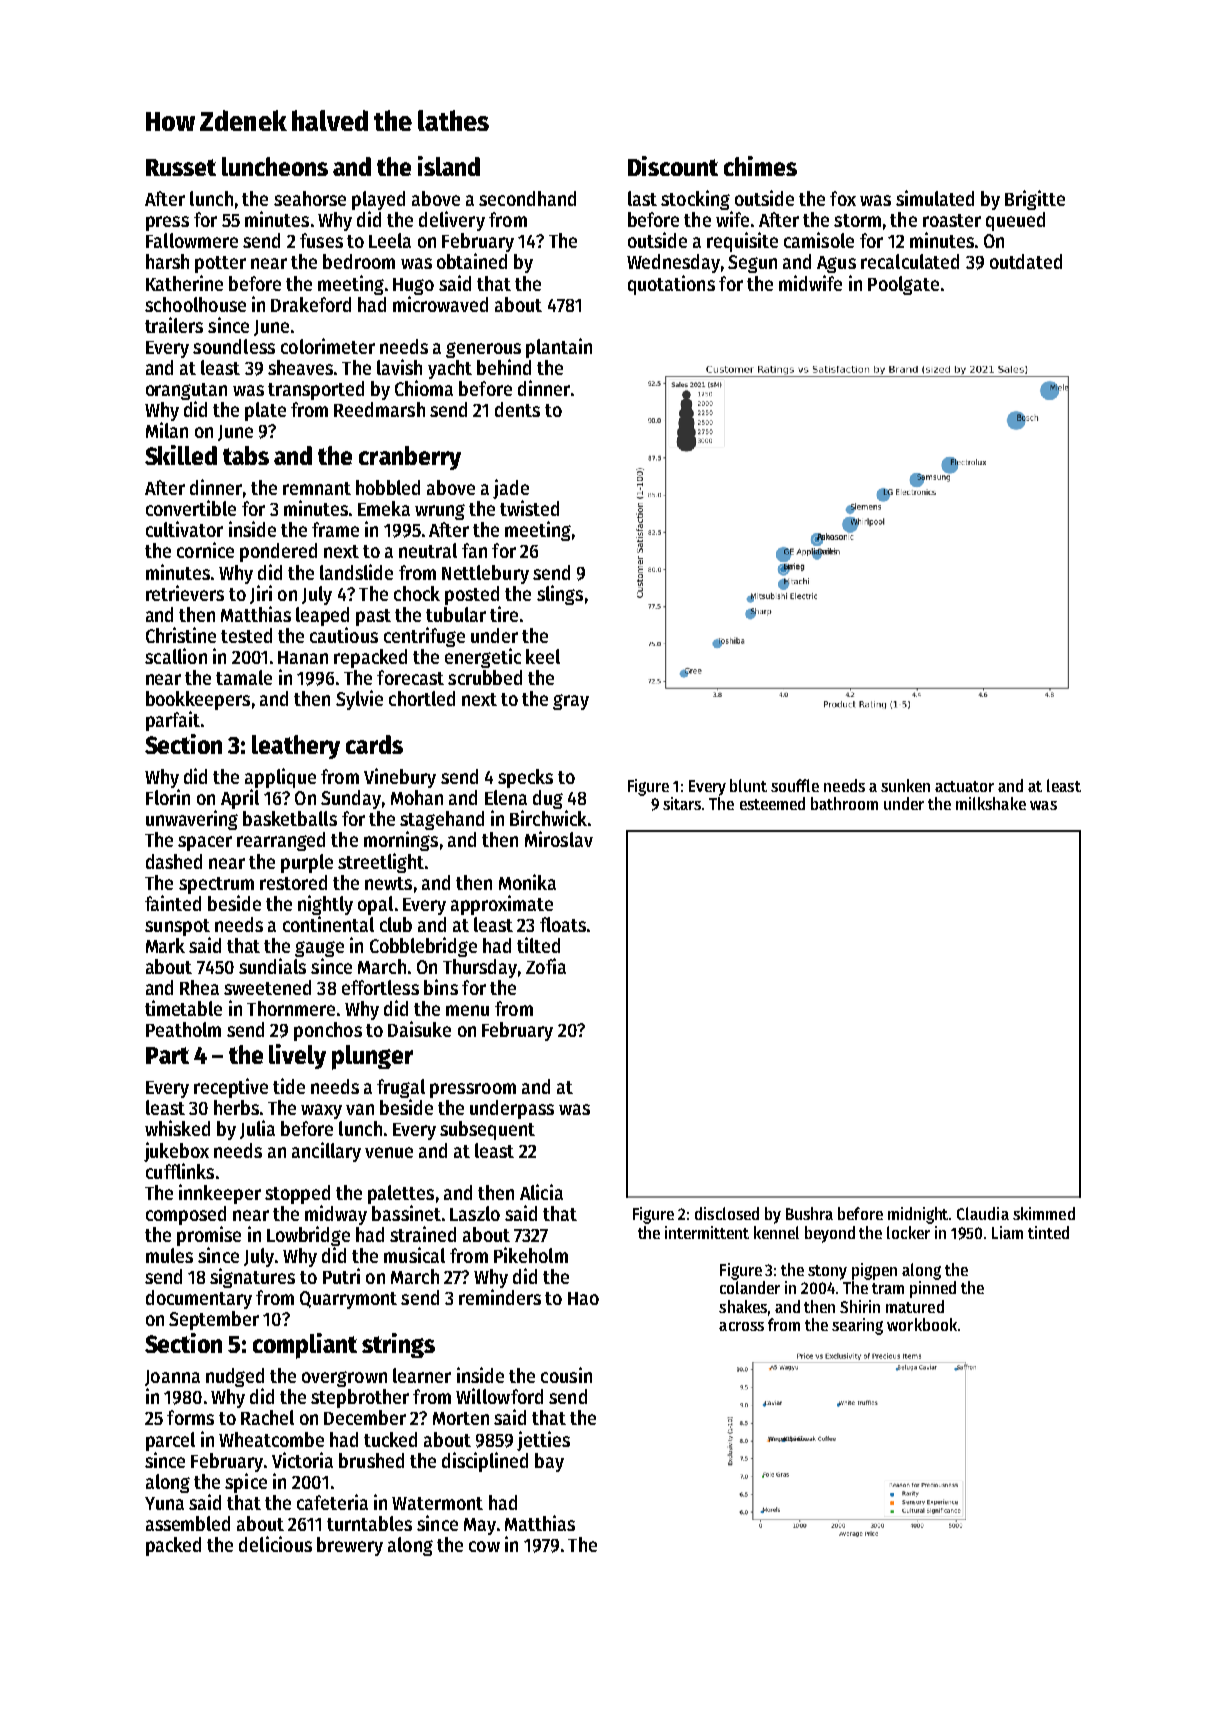 The height and width of the screenshot is (1733, 1226). I want to click on keel, so click(543, 656).
